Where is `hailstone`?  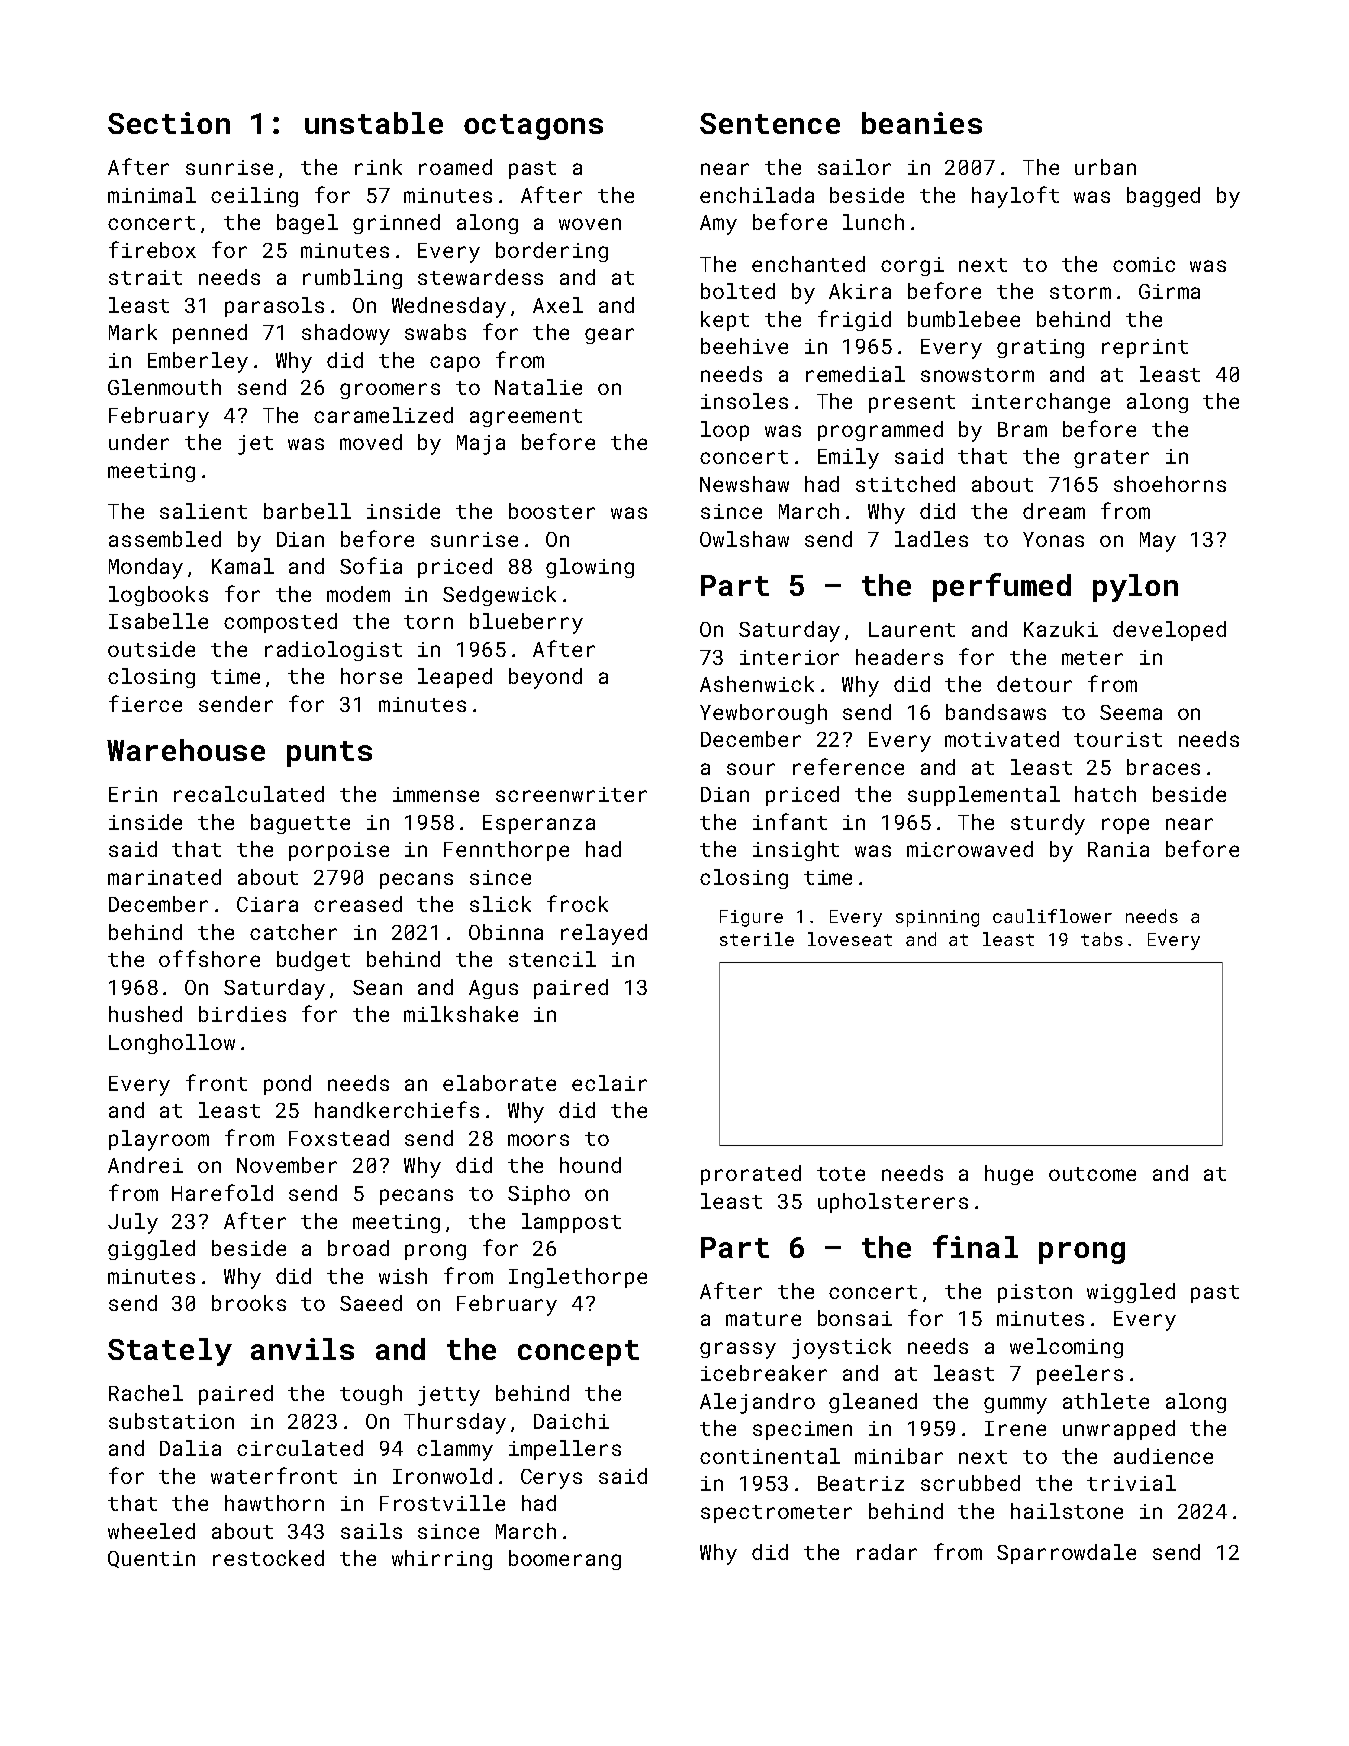 hailstone is located at coordinates (1067, 1511).
